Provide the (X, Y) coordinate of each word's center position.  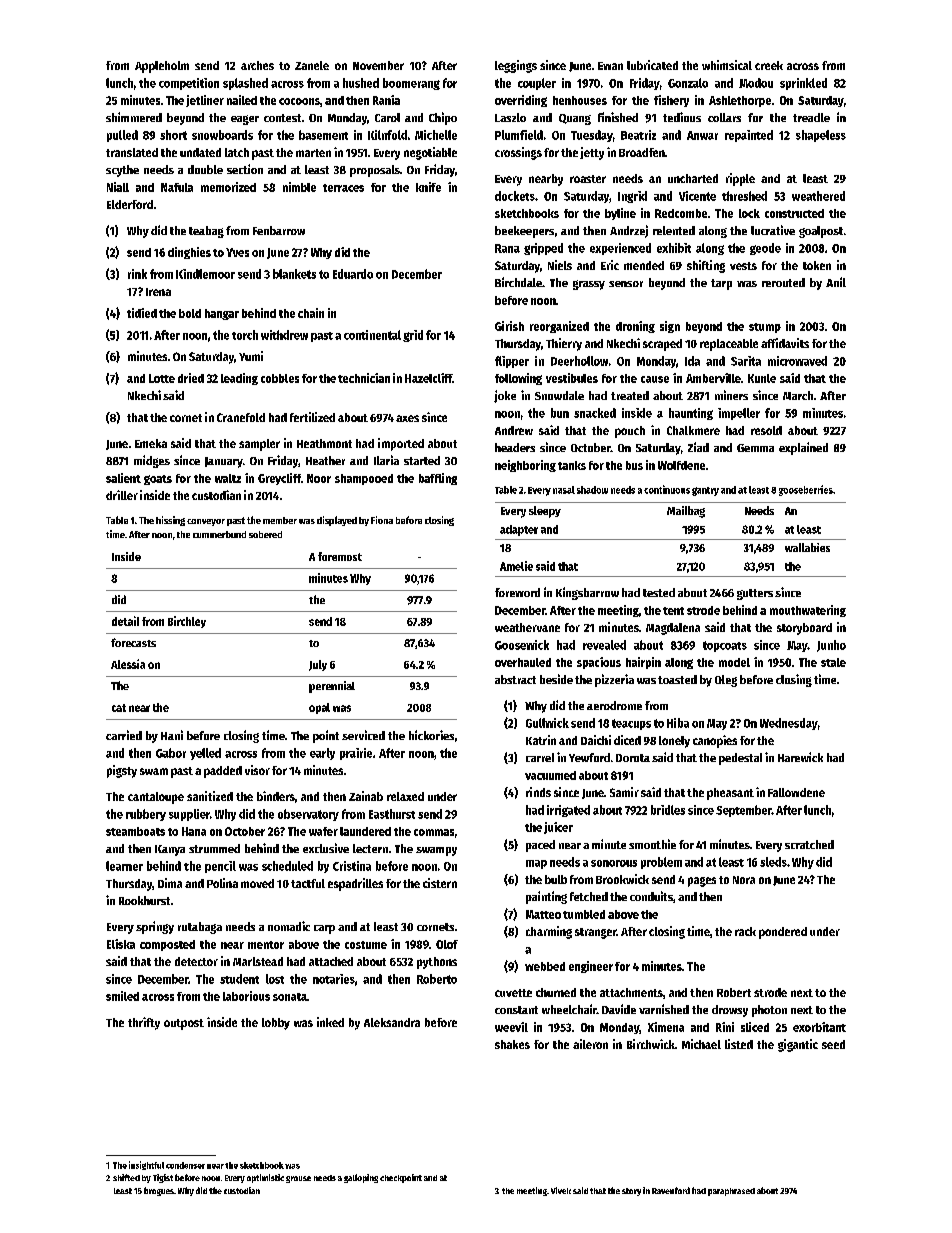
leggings (516, 66)
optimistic (265, 1178)
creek (769, 65)
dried (191, 378)
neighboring (525, 466)
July (318, 665)
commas (434, 832)
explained (803, 448)
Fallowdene (796, 792)
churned (556, 992)
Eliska (121, 944)
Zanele (312, 65)
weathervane (527, 627)
